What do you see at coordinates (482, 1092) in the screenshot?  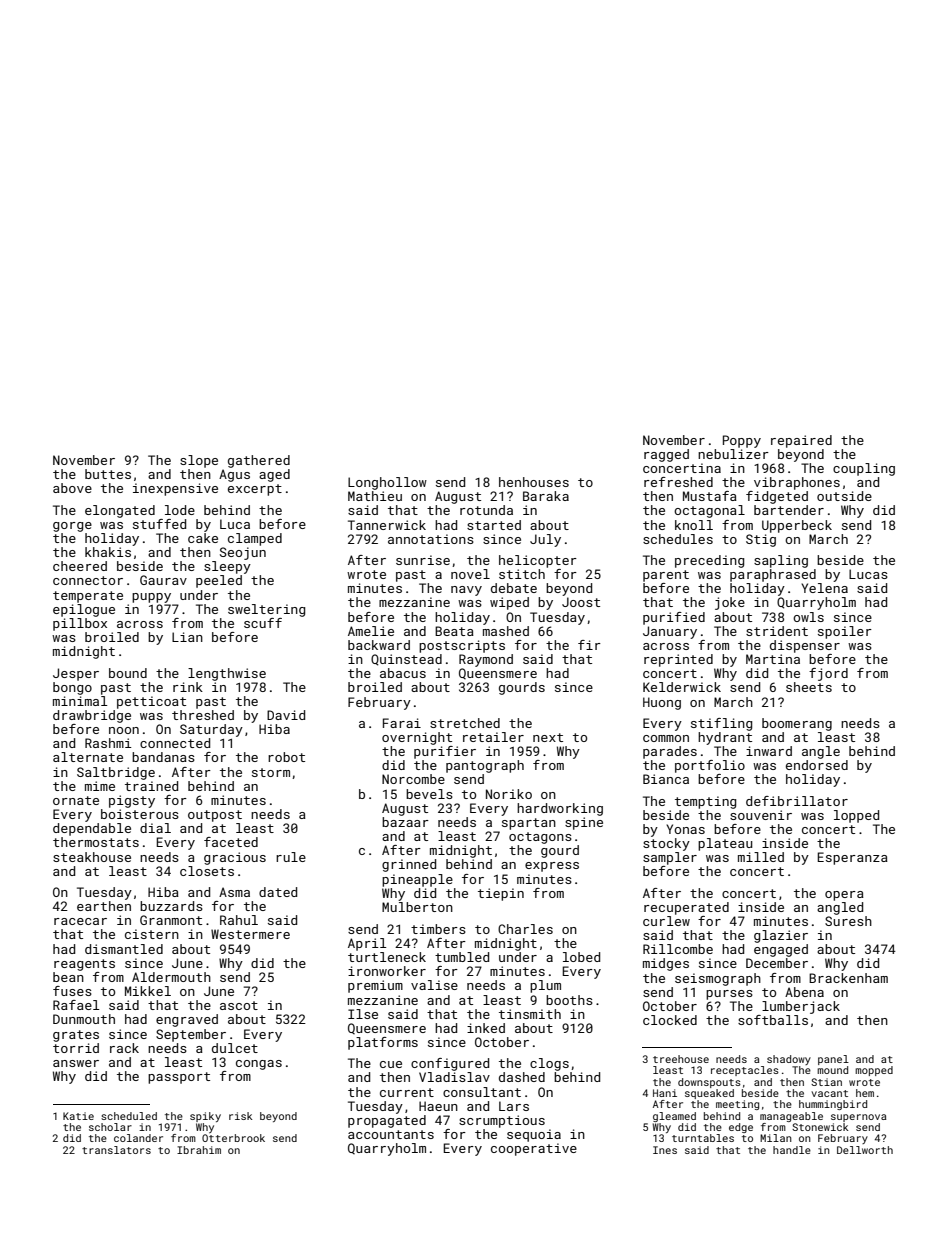 I see `consultant` at bounding box center [482, 1092].
